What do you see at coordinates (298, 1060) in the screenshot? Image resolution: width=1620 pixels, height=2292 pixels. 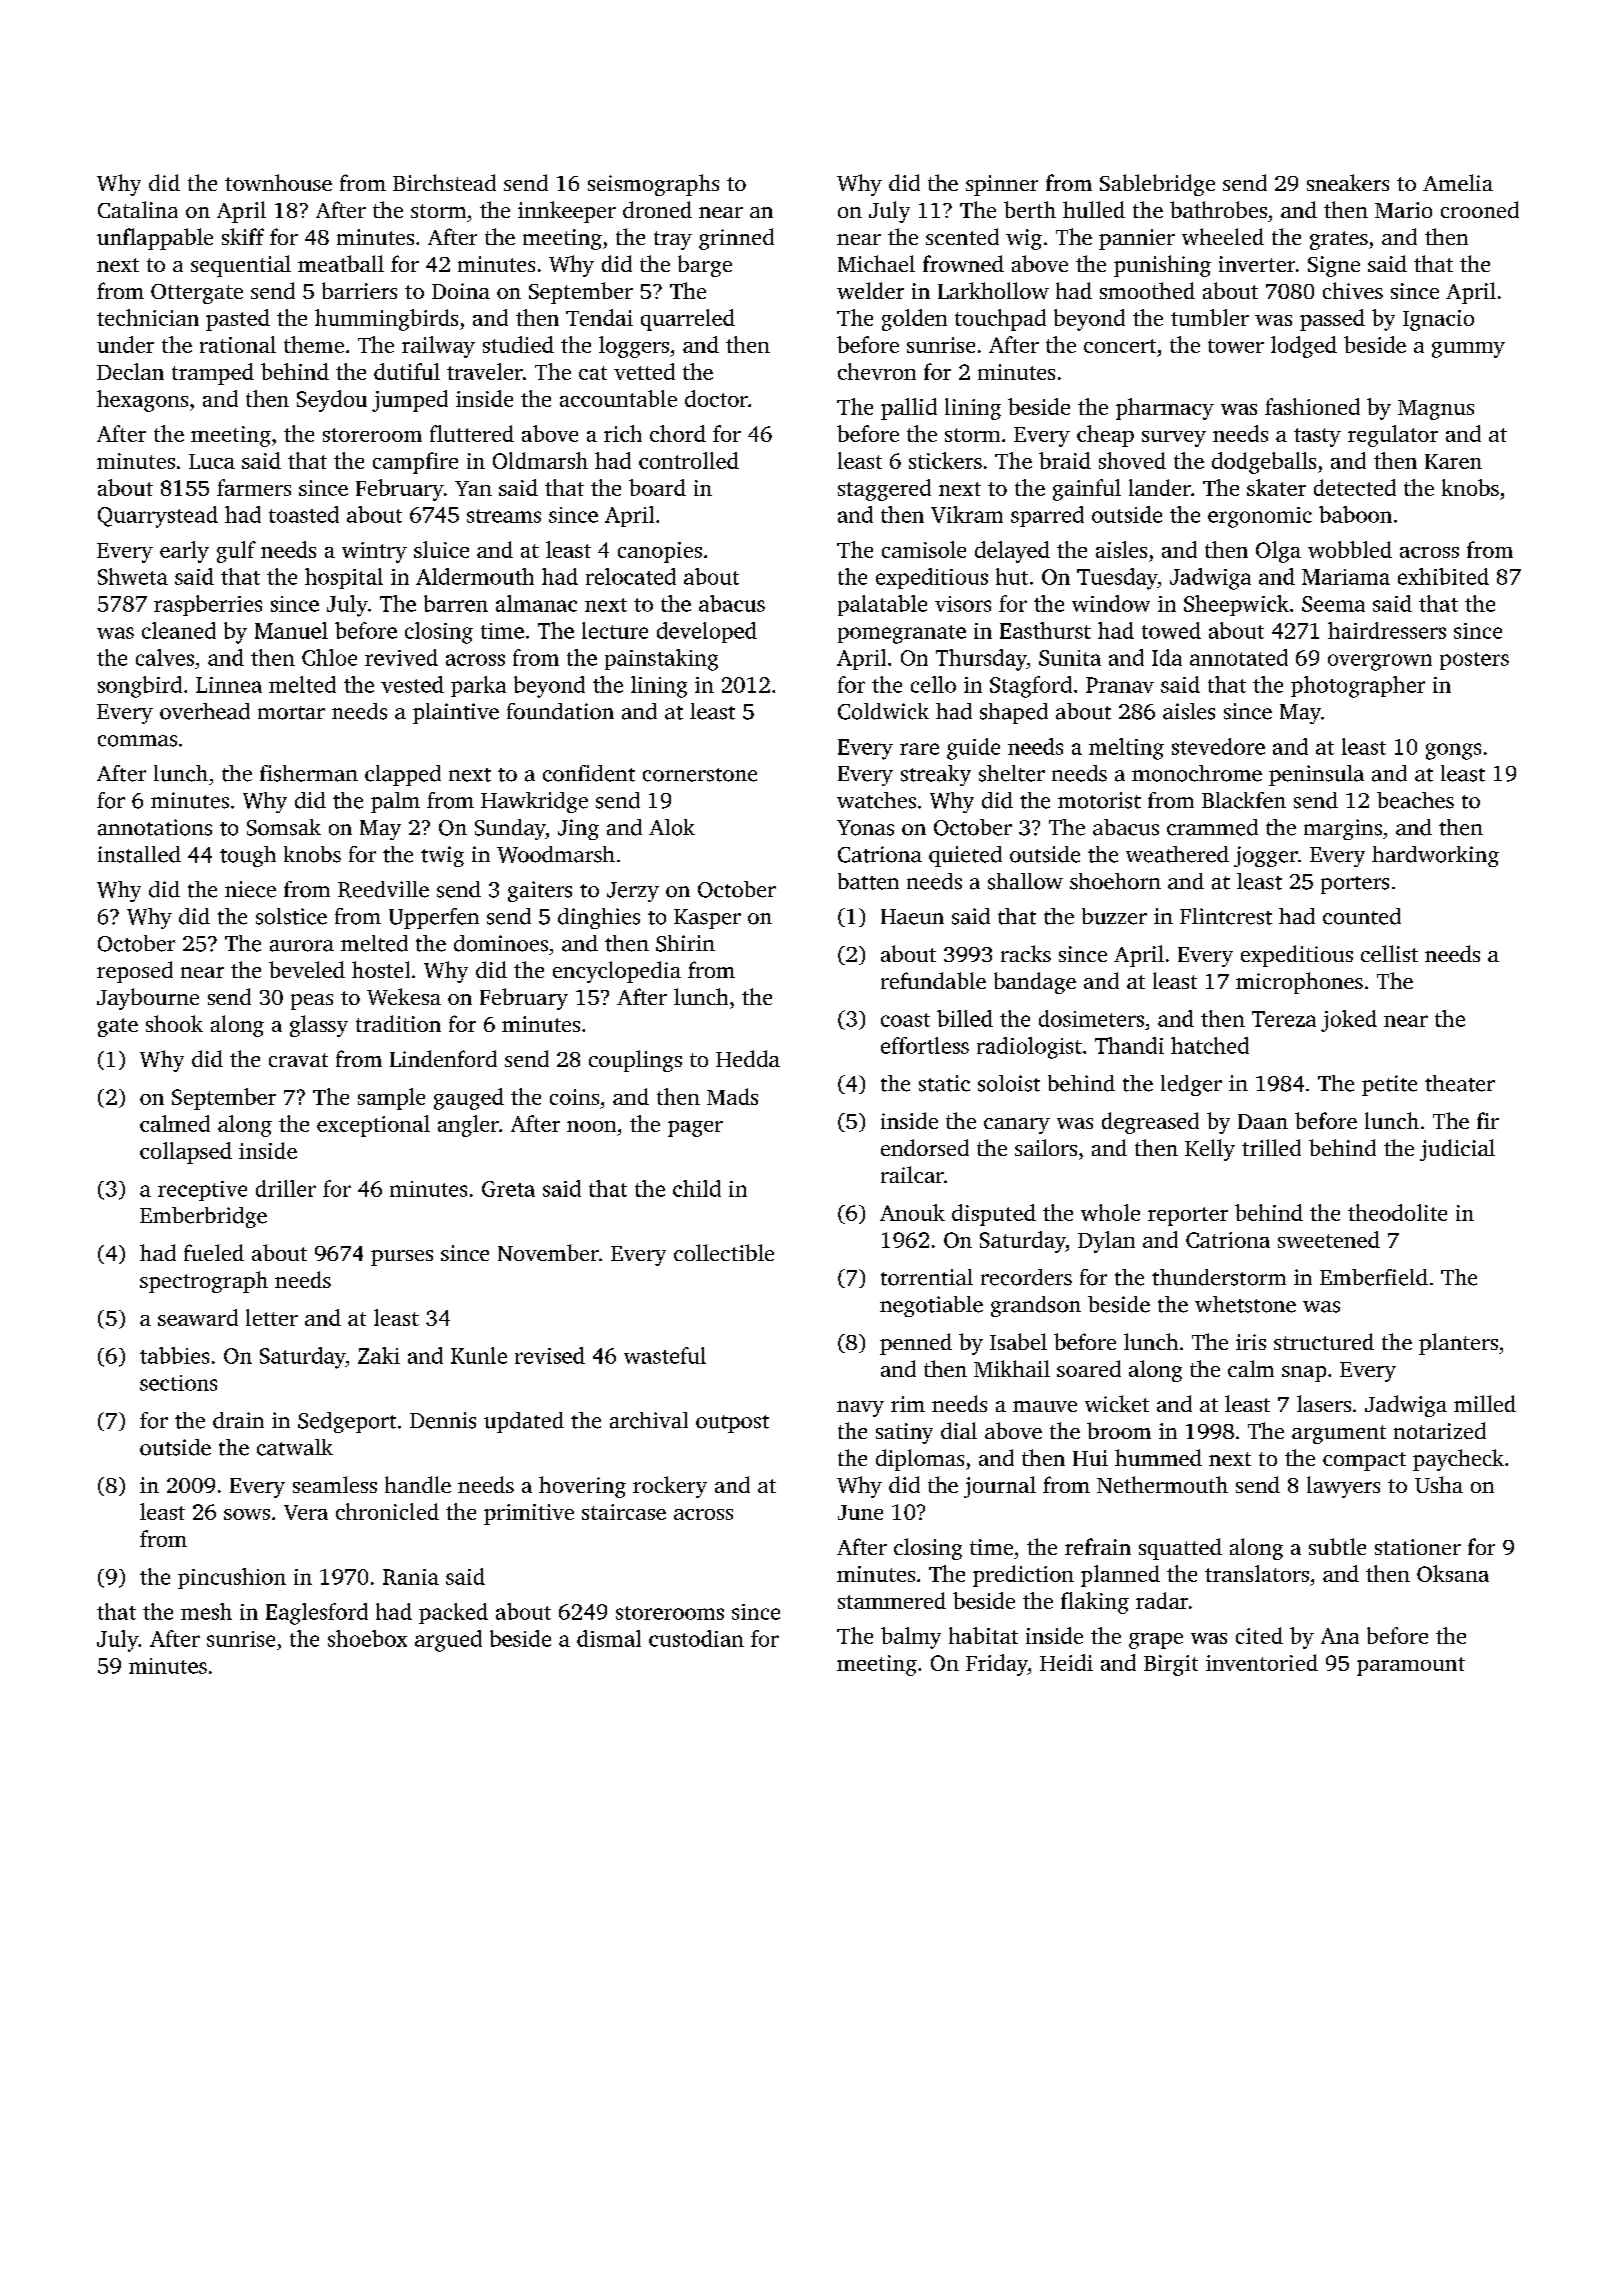 I see `cravat` at bounding box center [298, 1060].
